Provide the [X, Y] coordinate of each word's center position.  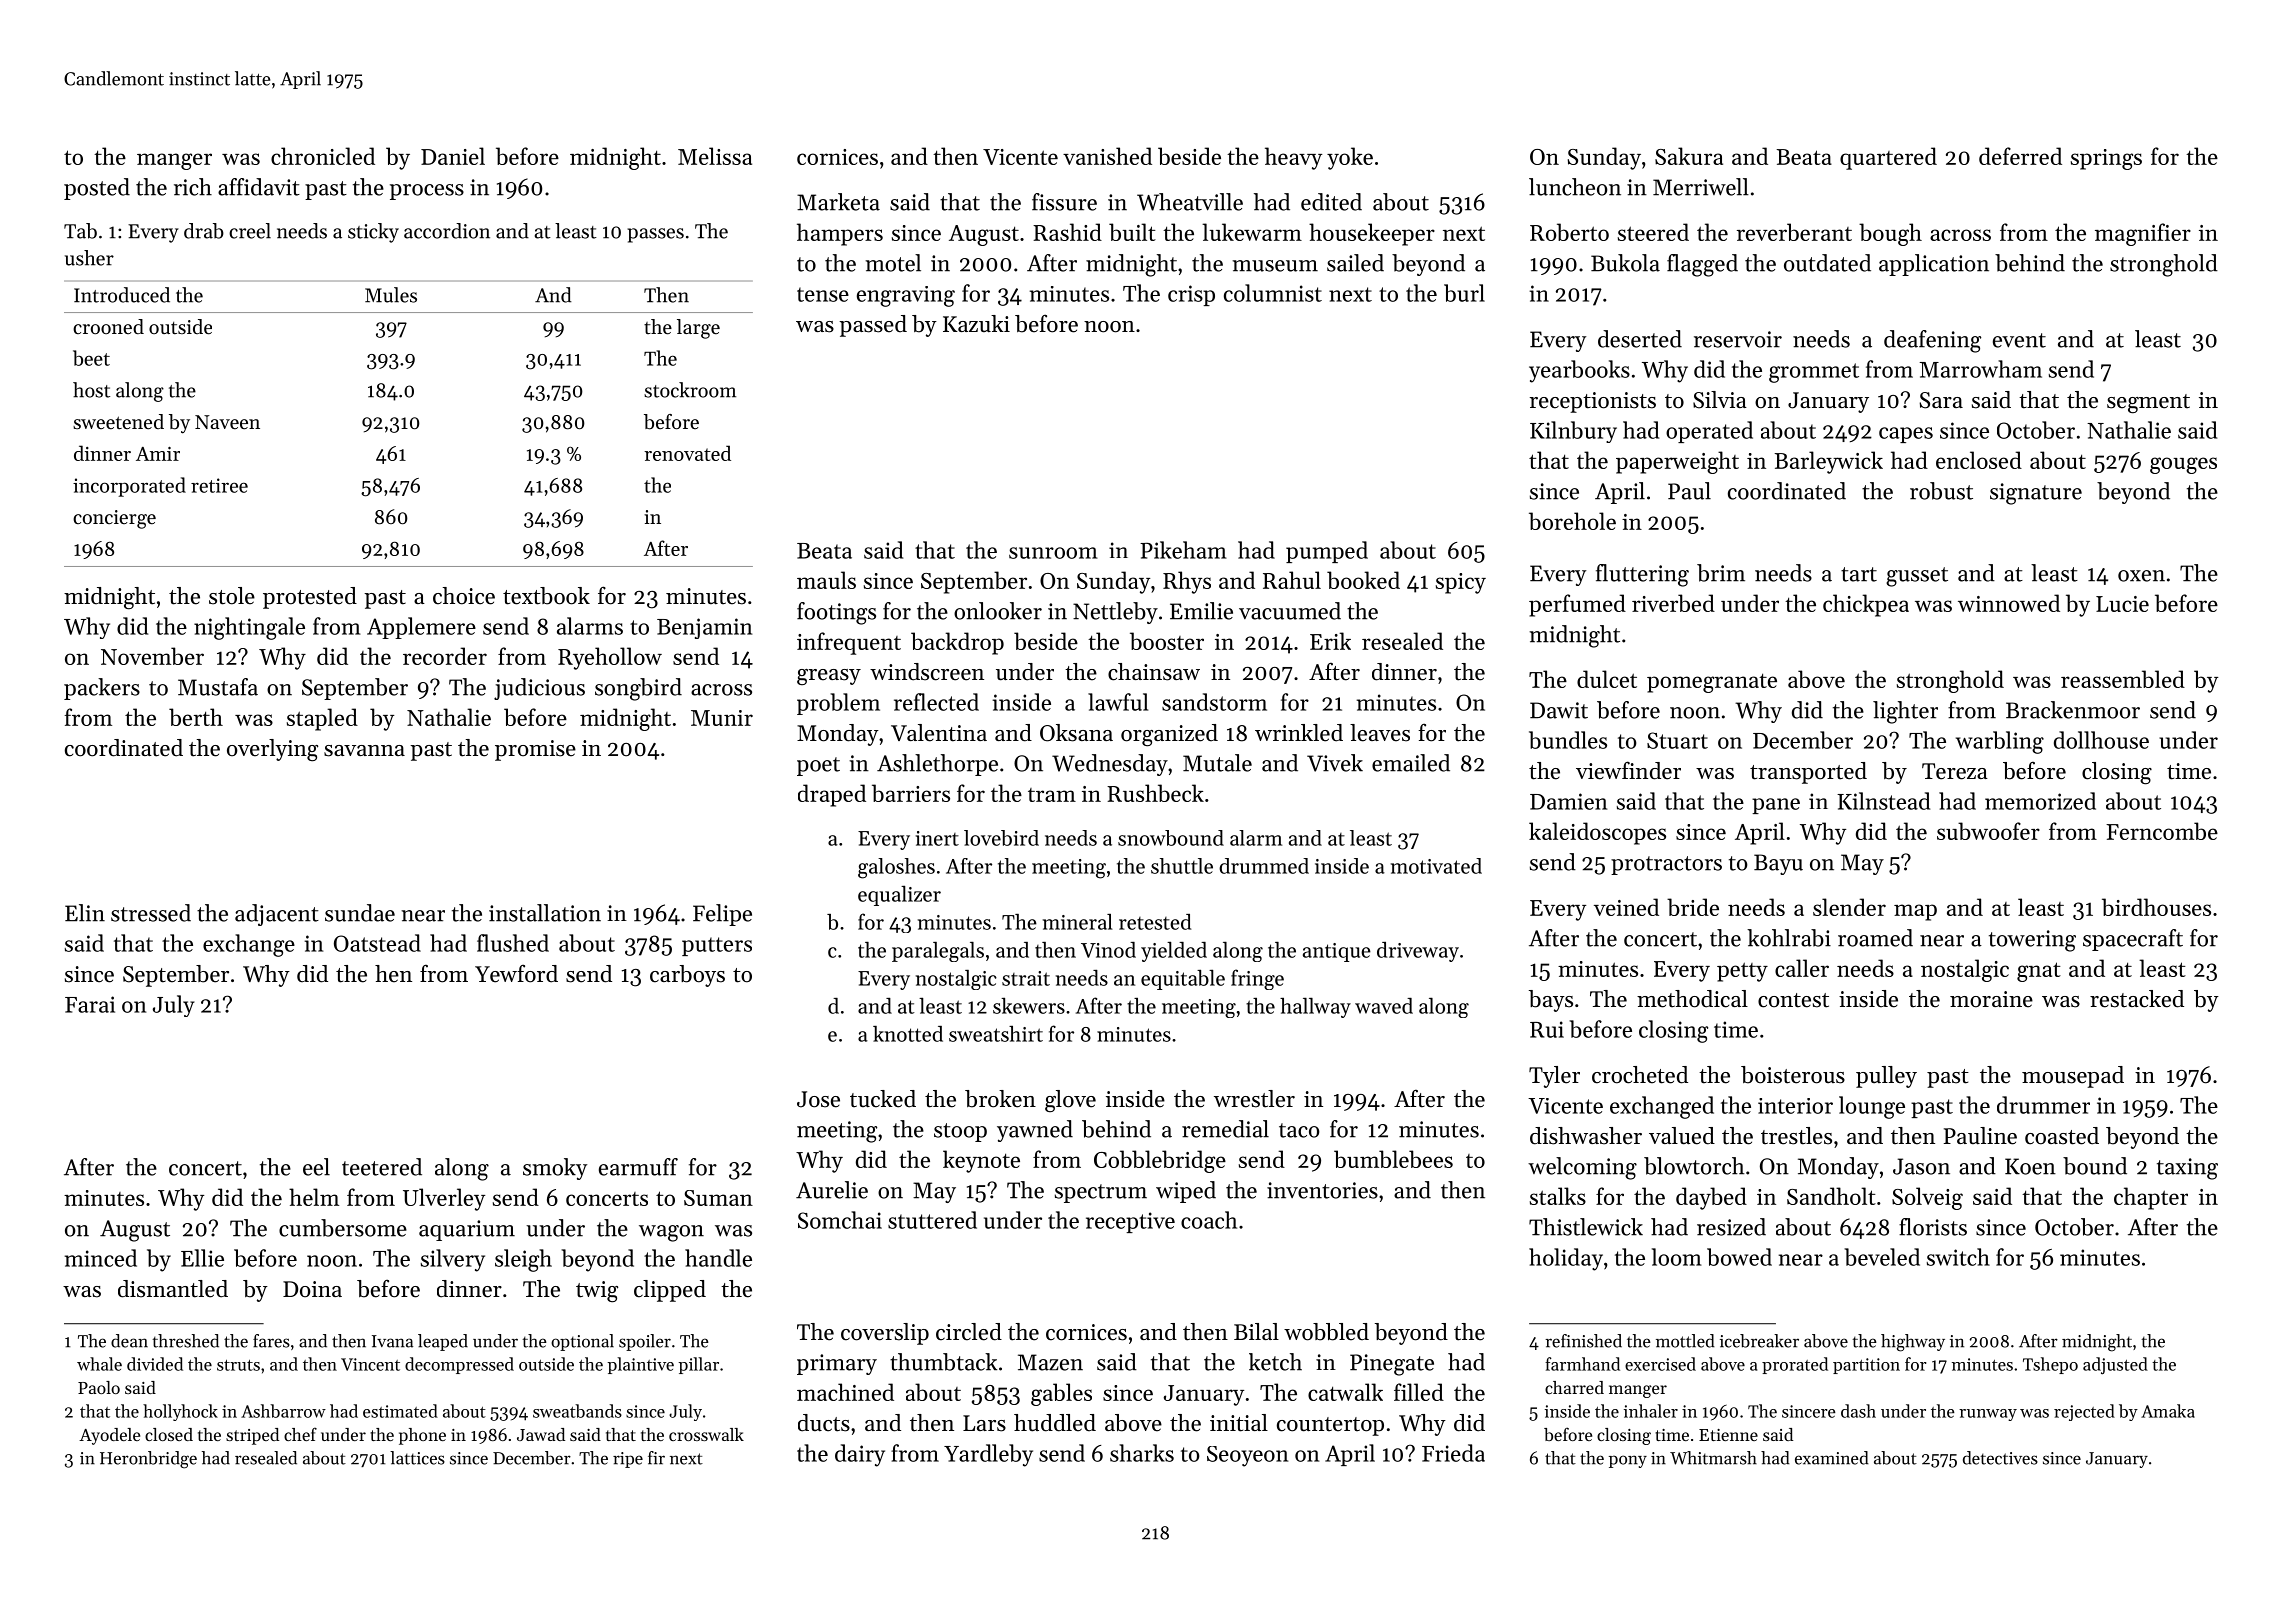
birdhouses [2156, 907]
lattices [417, 1458]
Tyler [1554, 1077]
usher [89, 258]
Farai [90, 1004]
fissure [1064, 202]
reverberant [1794, 232]
